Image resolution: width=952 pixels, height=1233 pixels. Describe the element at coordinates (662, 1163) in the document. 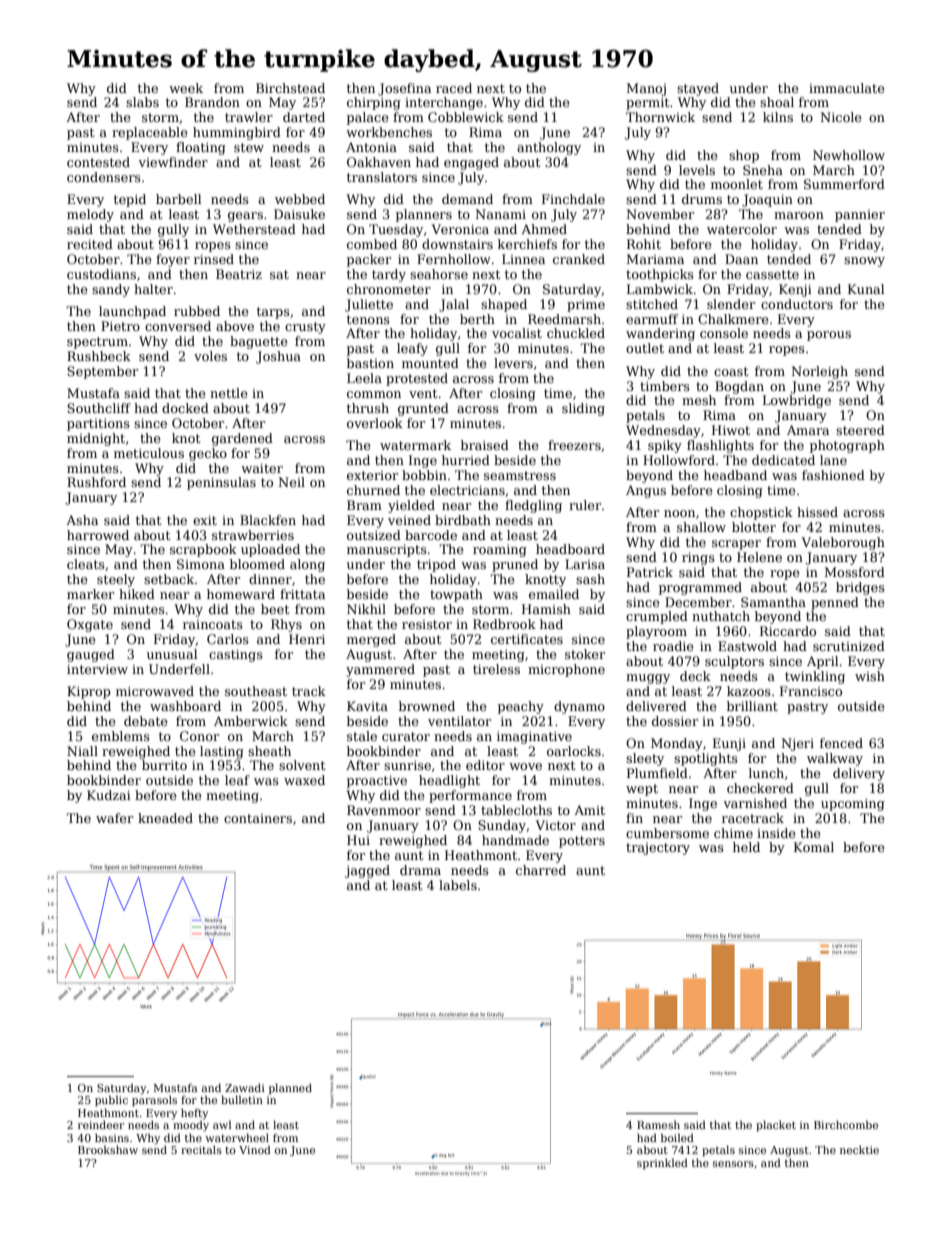

I see `sprinkled` at that location.
